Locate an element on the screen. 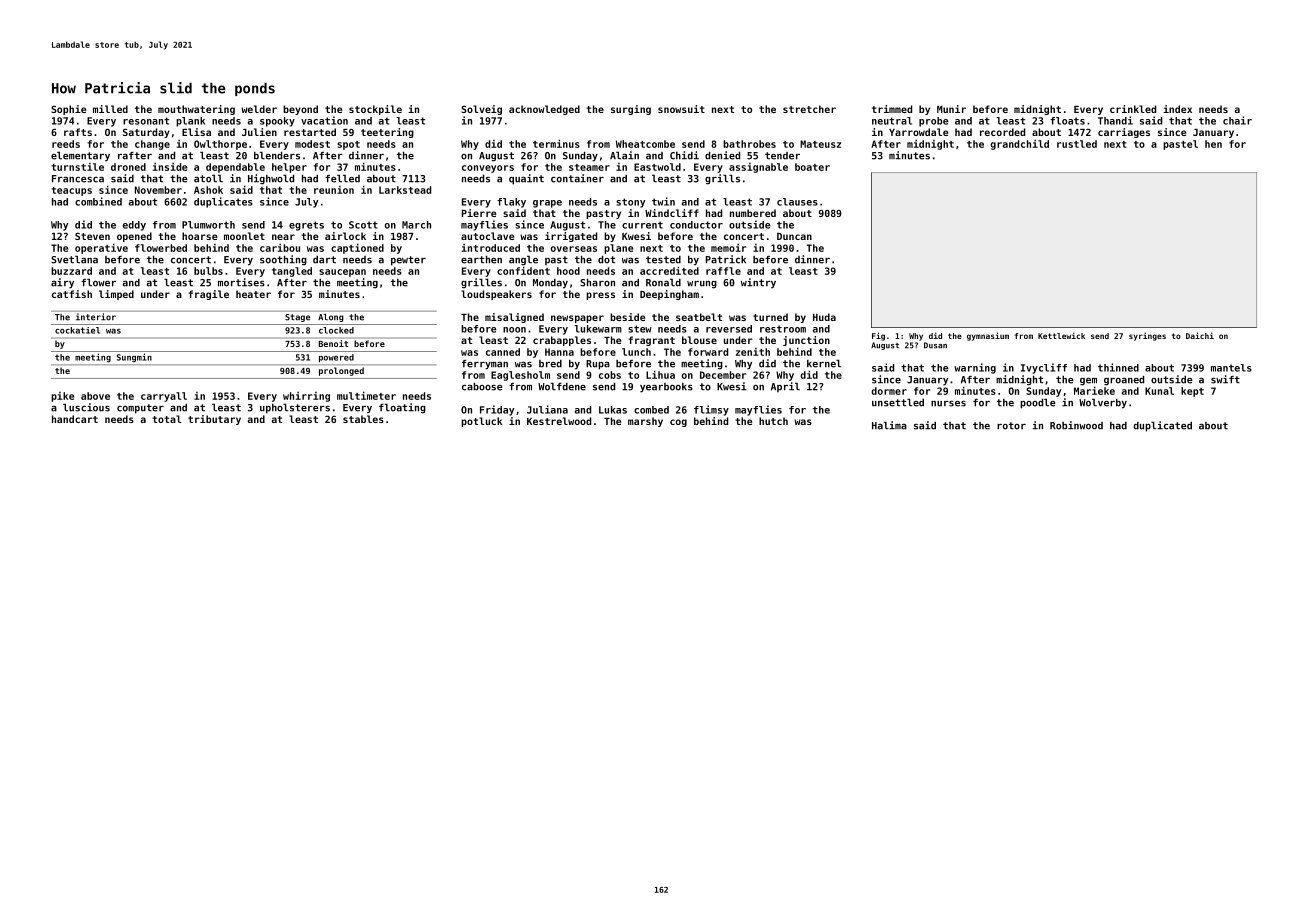 The height and width of the screenshot is (924, 1308). Patrick is located at coordinates (726, 259).
